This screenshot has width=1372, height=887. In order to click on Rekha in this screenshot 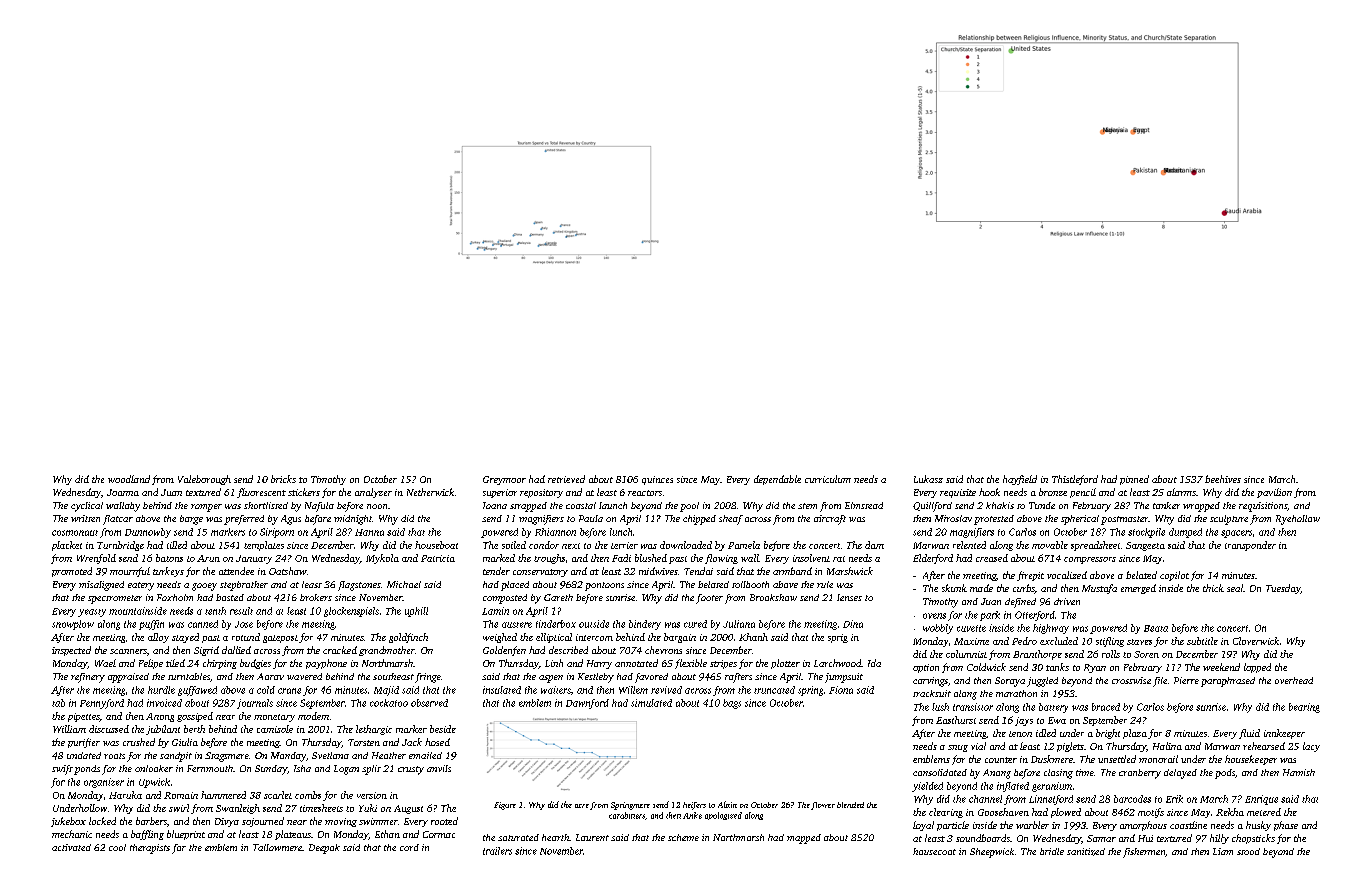, I will do `click(1230, 812)`.
